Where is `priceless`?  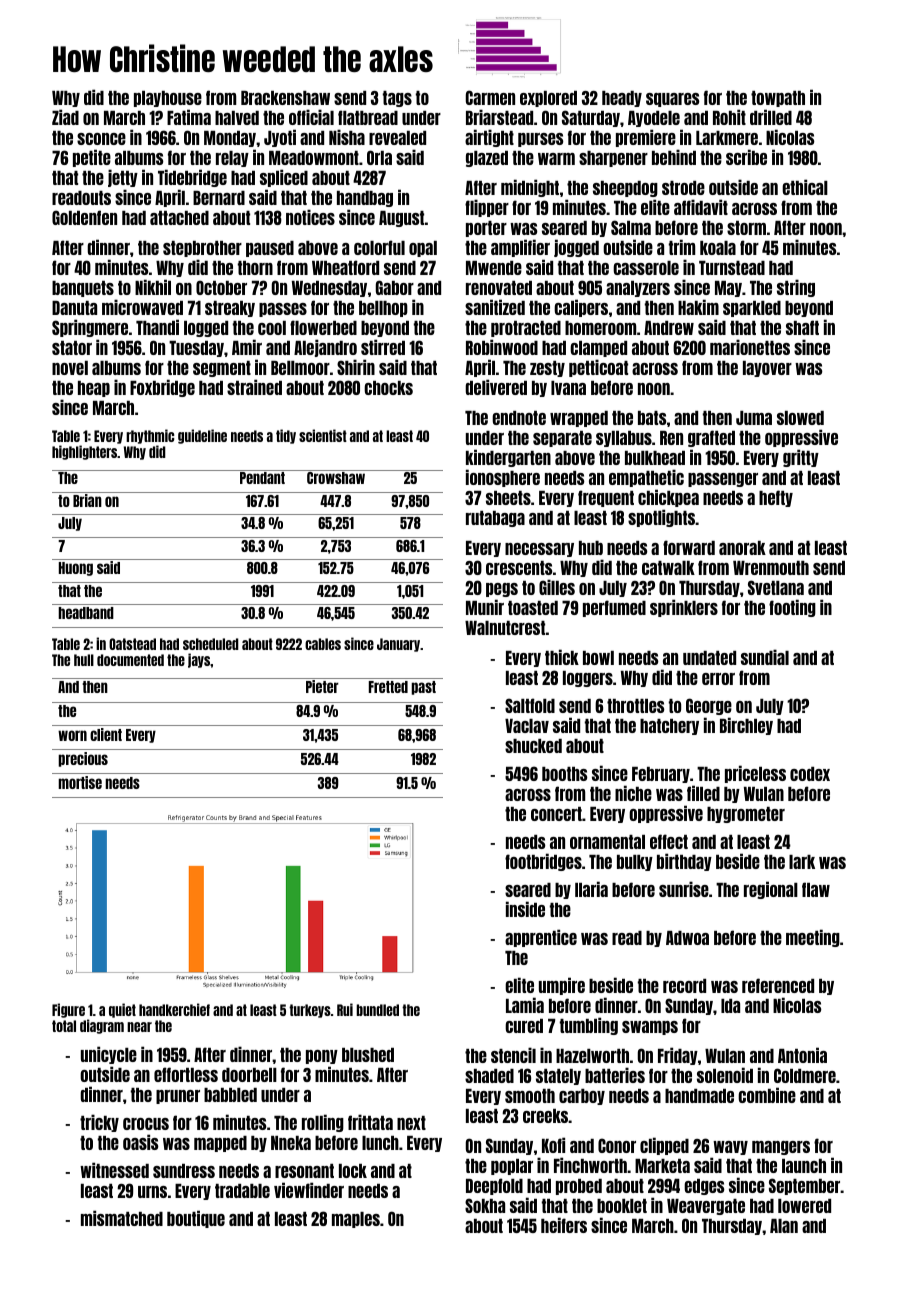 priceless is located at coordinates (755, 774).
